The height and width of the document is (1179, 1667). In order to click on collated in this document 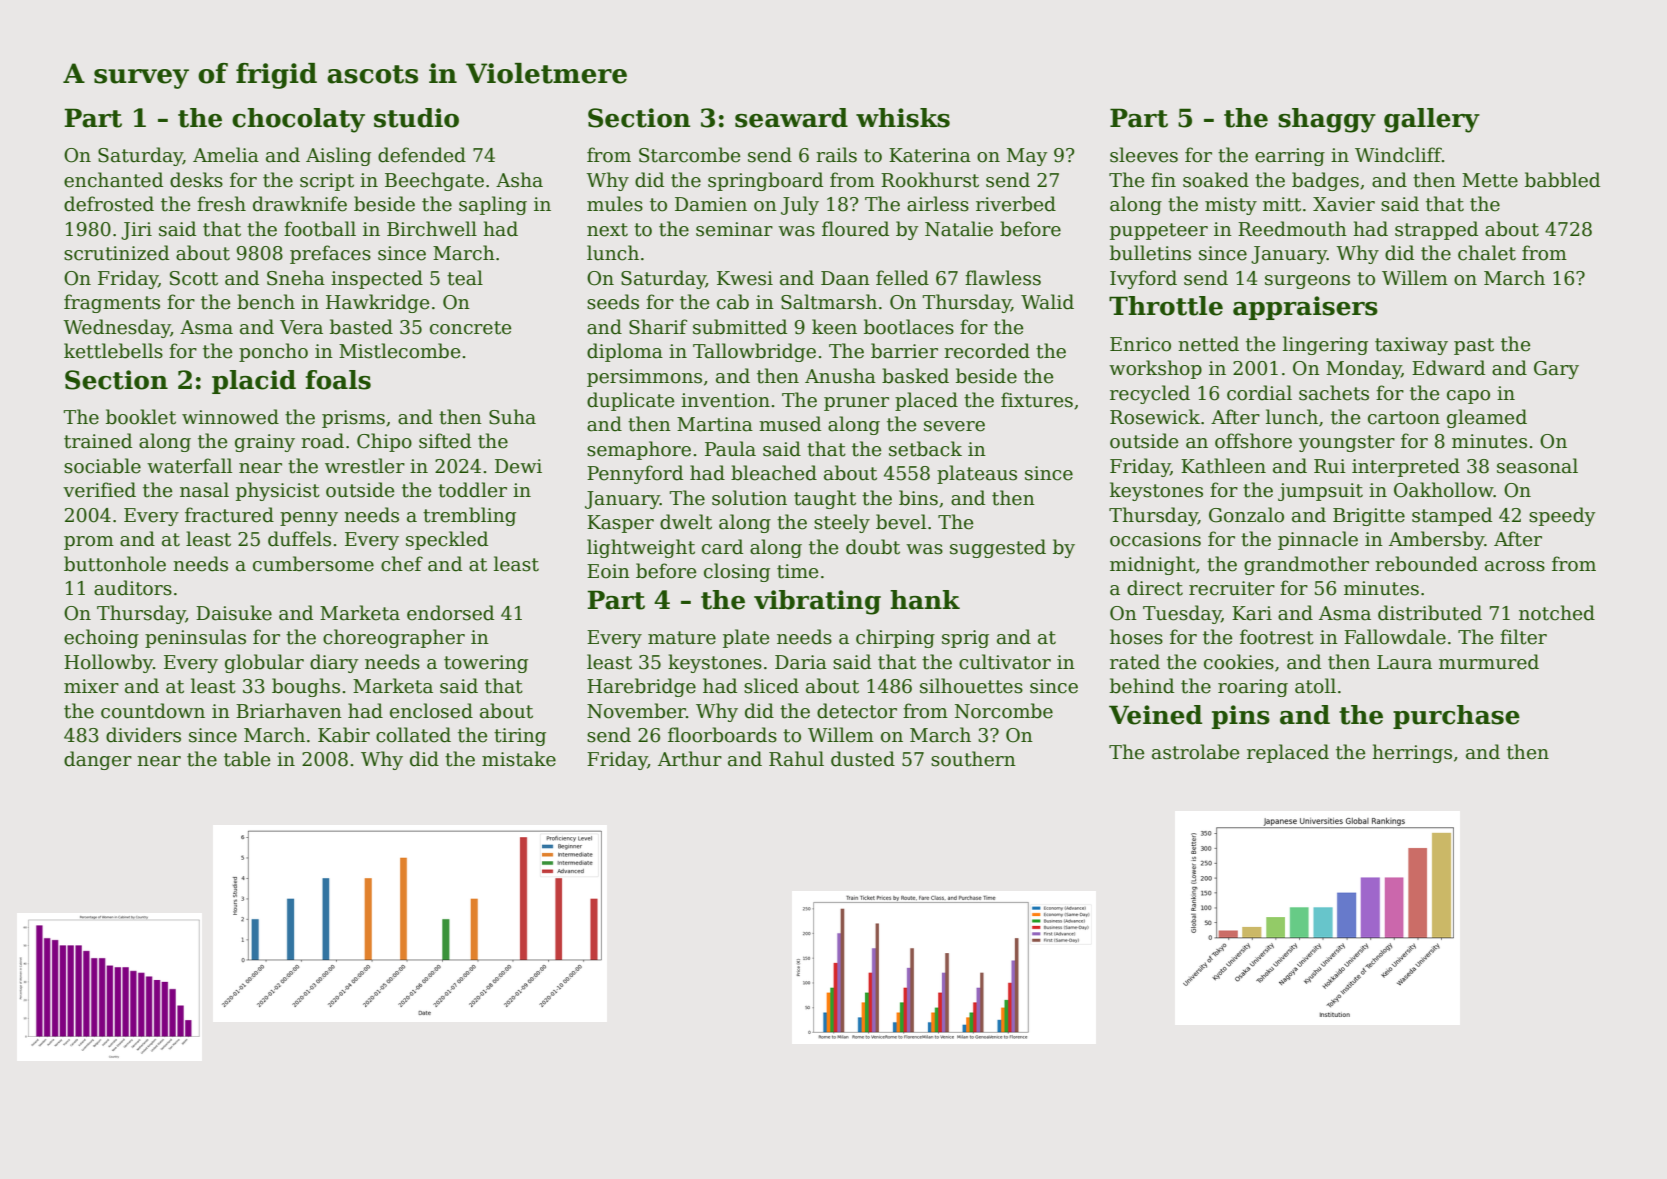, I will do `click(413, 735)`.
